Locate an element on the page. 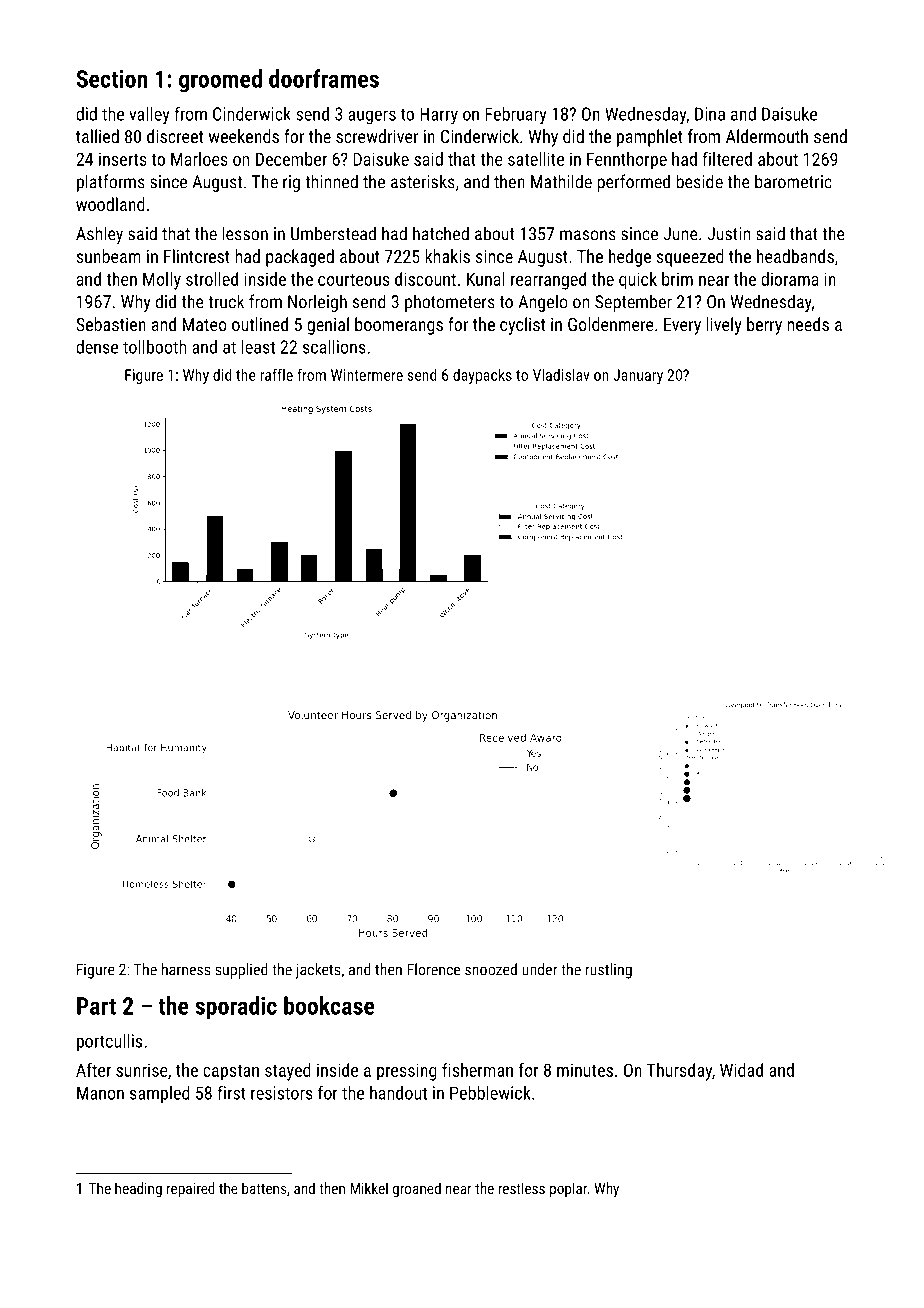 The width and height of the page is (924, 1308). diorama is located at coordinates (790, 279).
